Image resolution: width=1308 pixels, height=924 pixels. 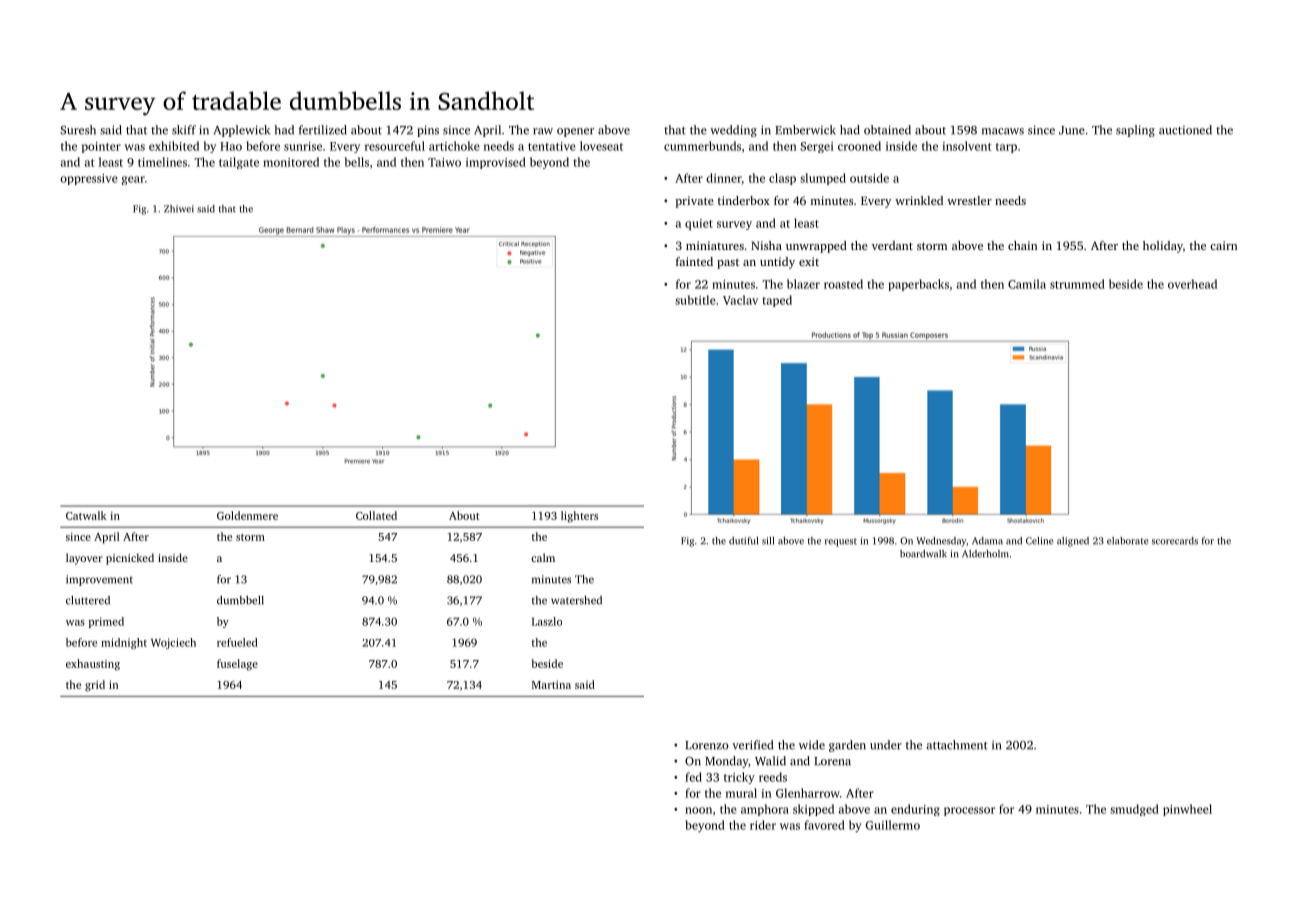 What do you see at coordinates (242, 131) in the screenshot?
I see `Applewick` at bounding box center [242, 131].
